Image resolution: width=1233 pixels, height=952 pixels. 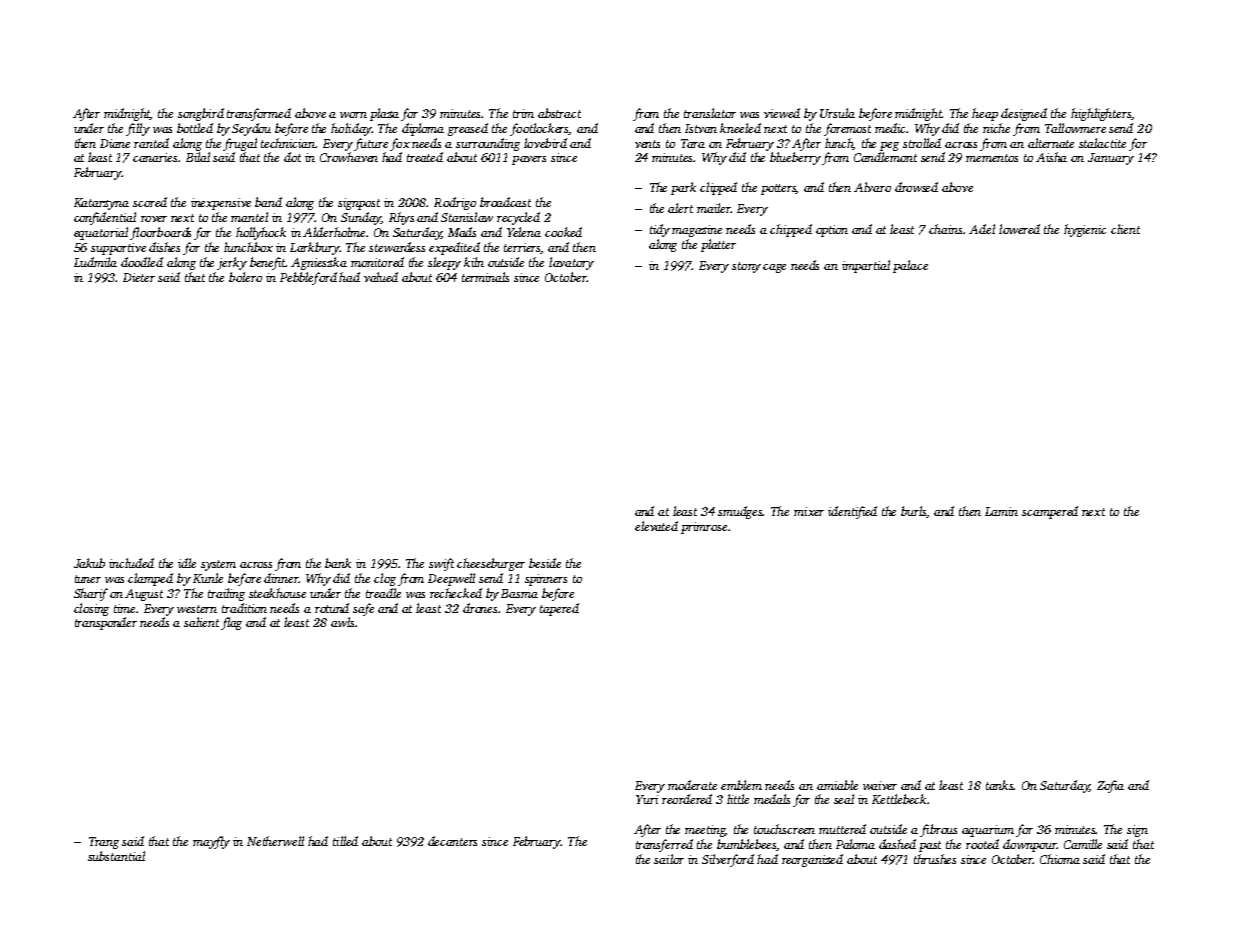 I want to click on tapered, so click(x=559, y=609).
